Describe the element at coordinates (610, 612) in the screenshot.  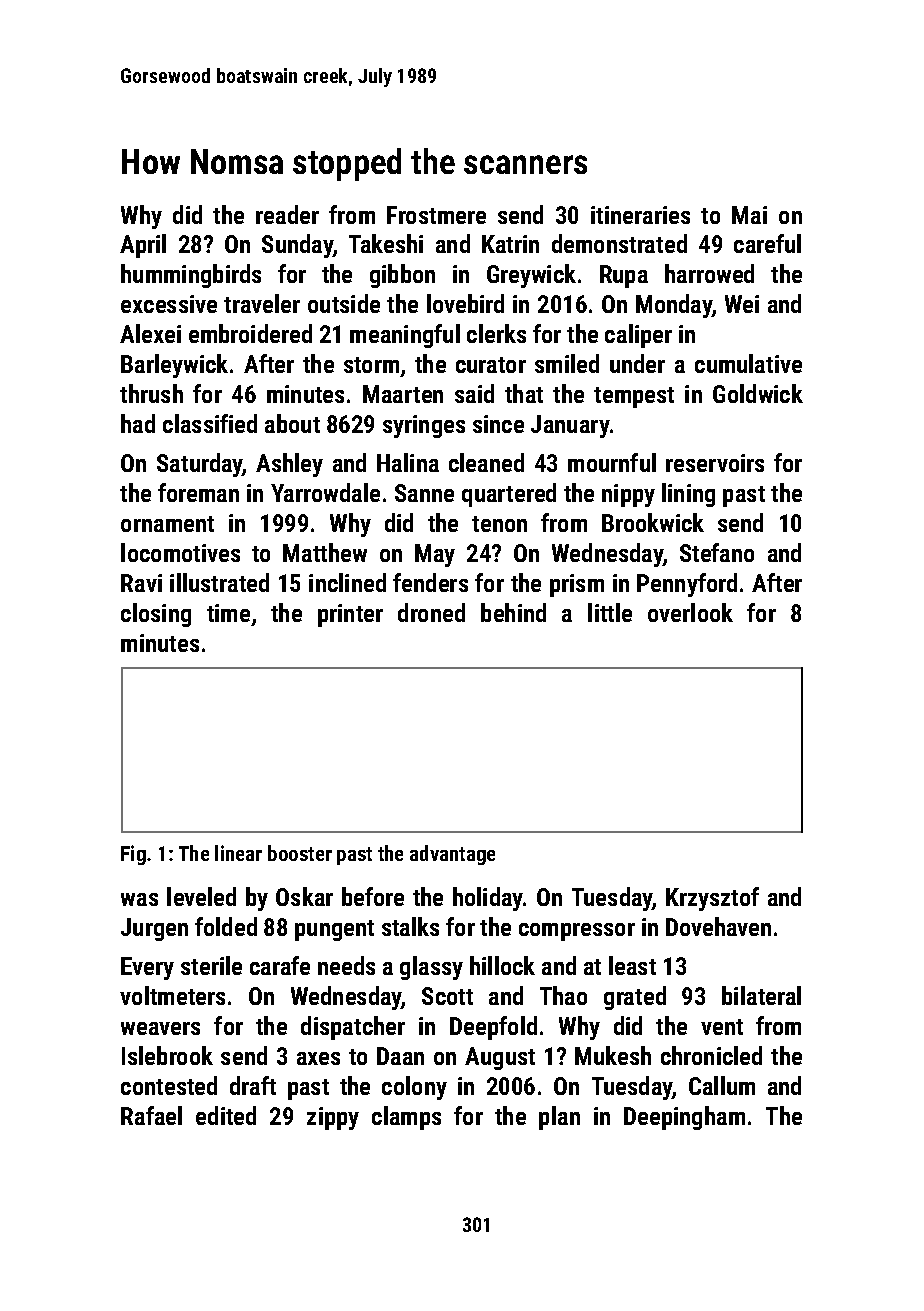
I see `little` at that location.
